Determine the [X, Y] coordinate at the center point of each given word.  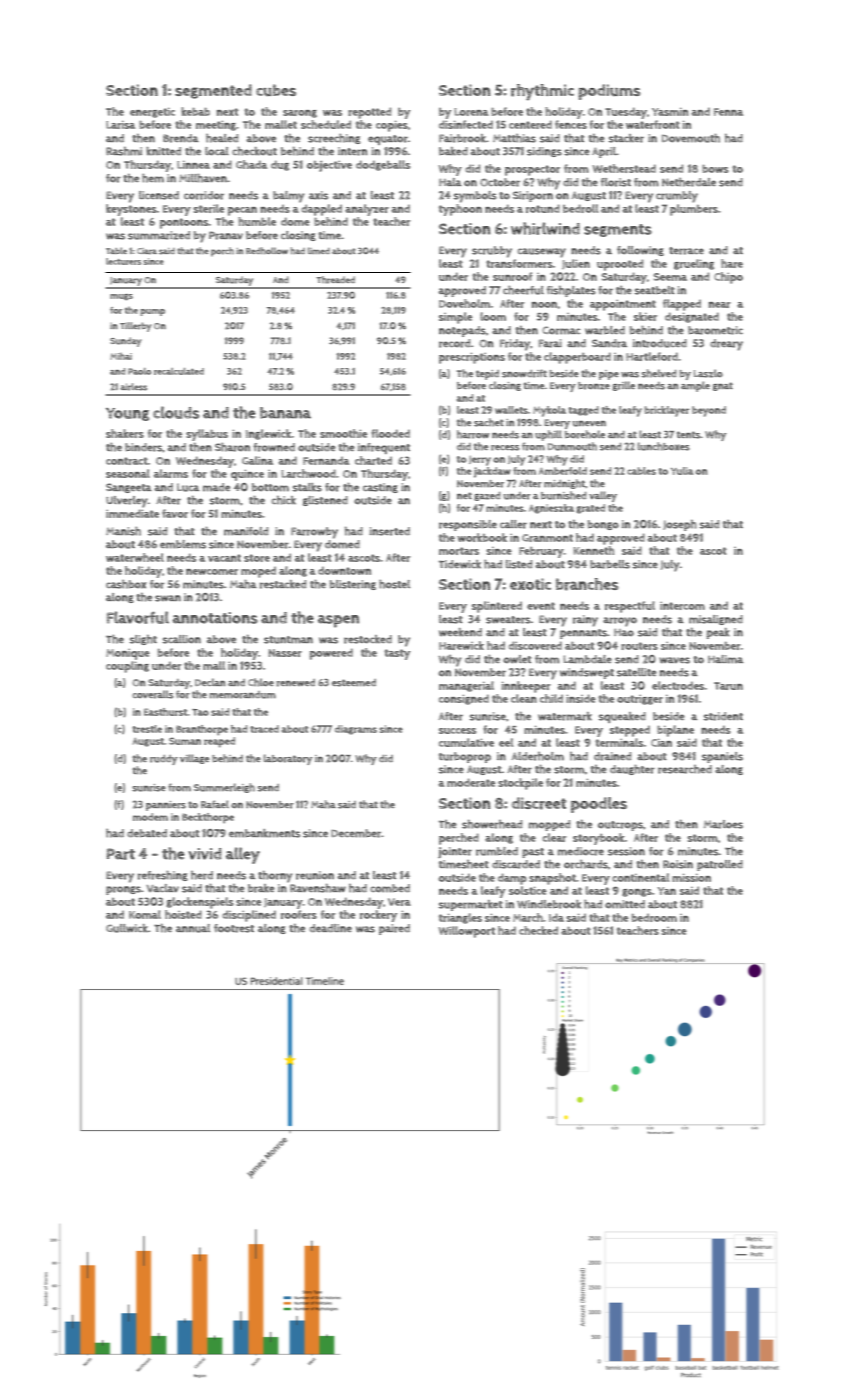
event [541, 606]
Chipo [728, 278]
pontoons [184, 223]
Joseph [680, 525]
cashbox [126, 584]
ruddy [164, 760]
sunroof [512, 276]
